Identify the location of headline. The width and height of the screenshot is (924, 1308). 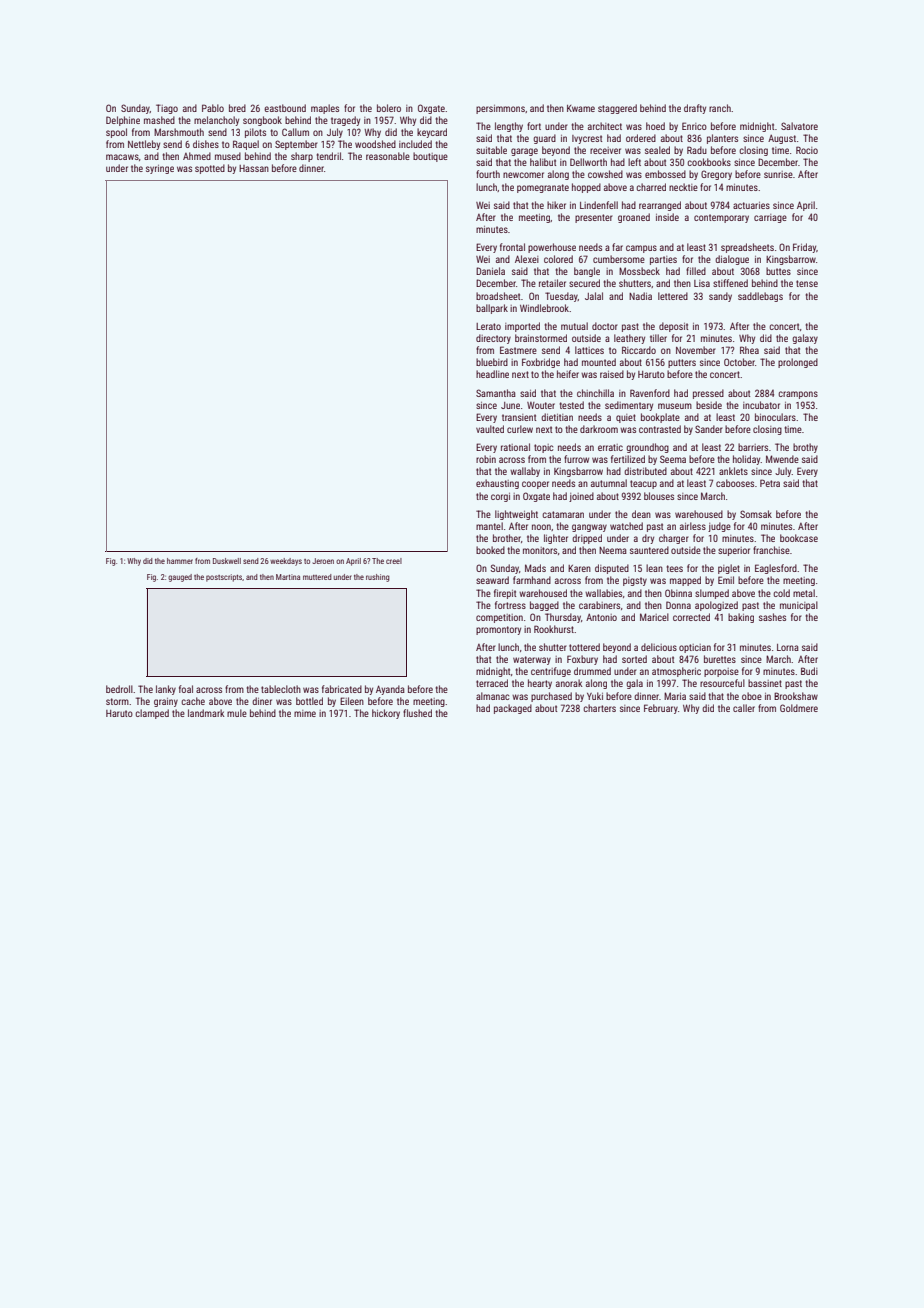
(492, 374).
